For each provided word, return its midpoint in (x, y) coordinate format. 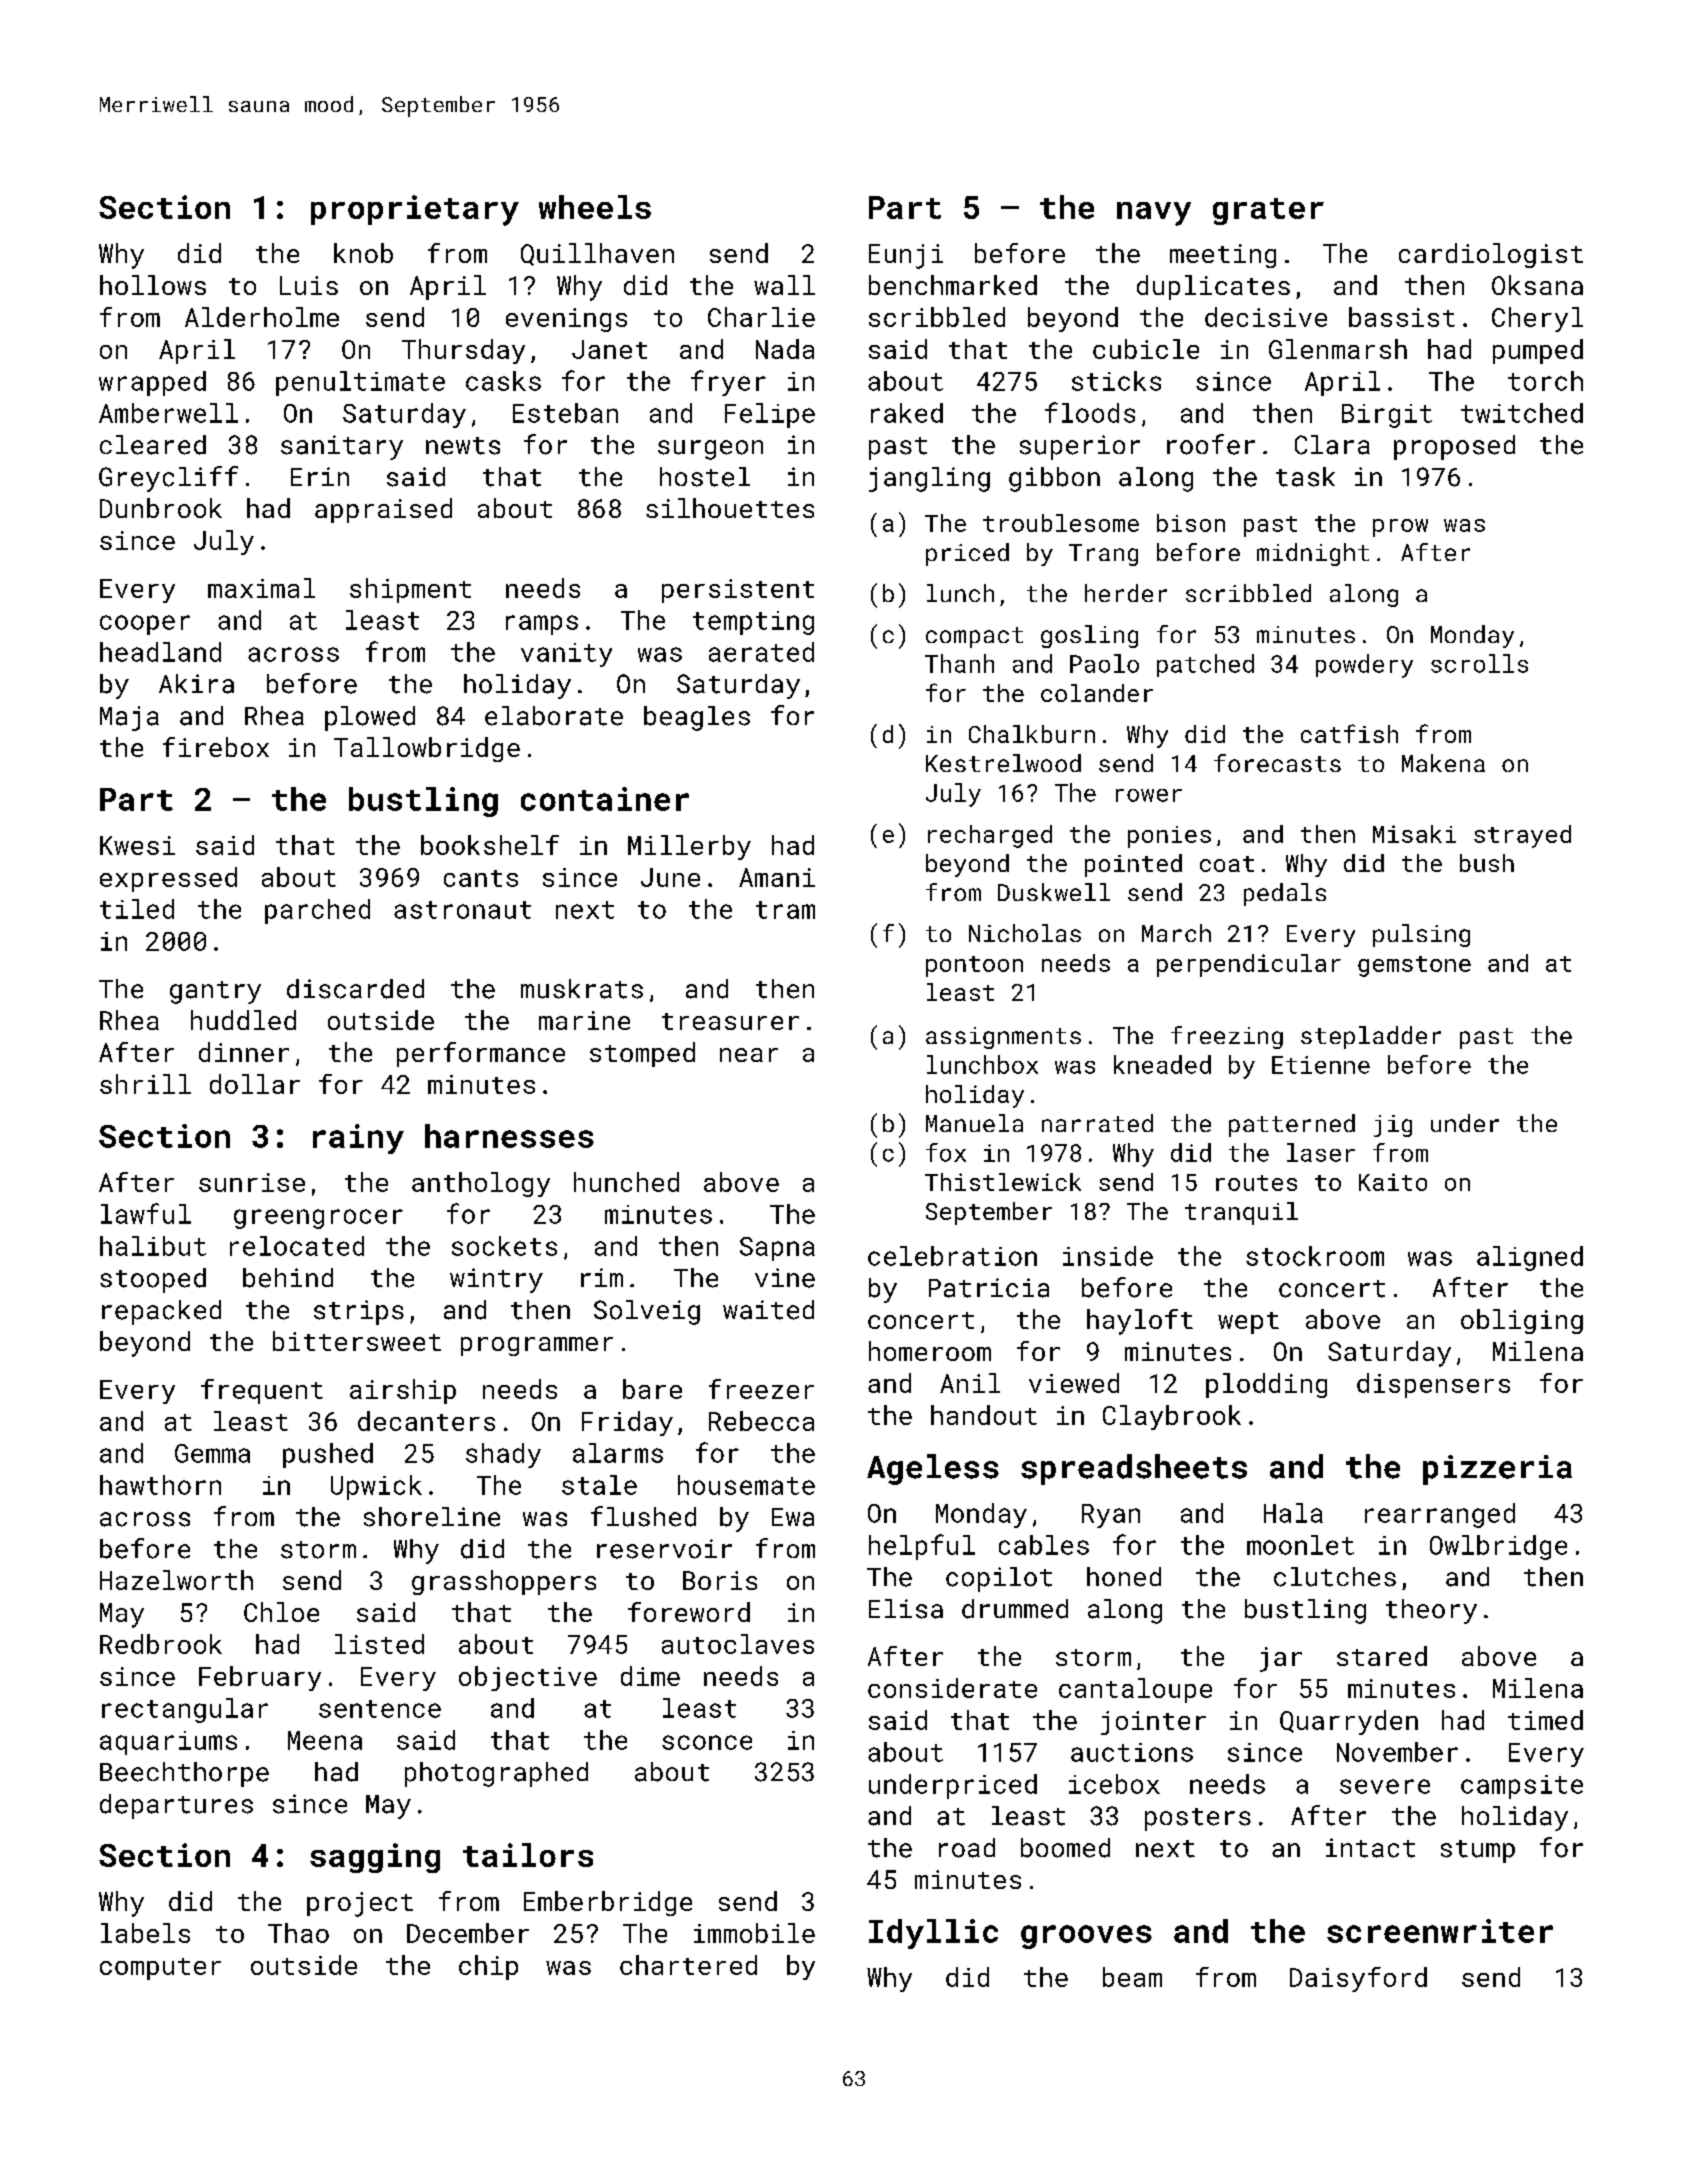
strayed (1522, 836)
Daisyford (1358, 1979)
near (749, 1055)
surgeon (710, 450)
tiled (137, 909)
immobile (754, 1933)
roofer (1211, 444)
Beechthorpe (184, 1774)
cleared (153, 445)
